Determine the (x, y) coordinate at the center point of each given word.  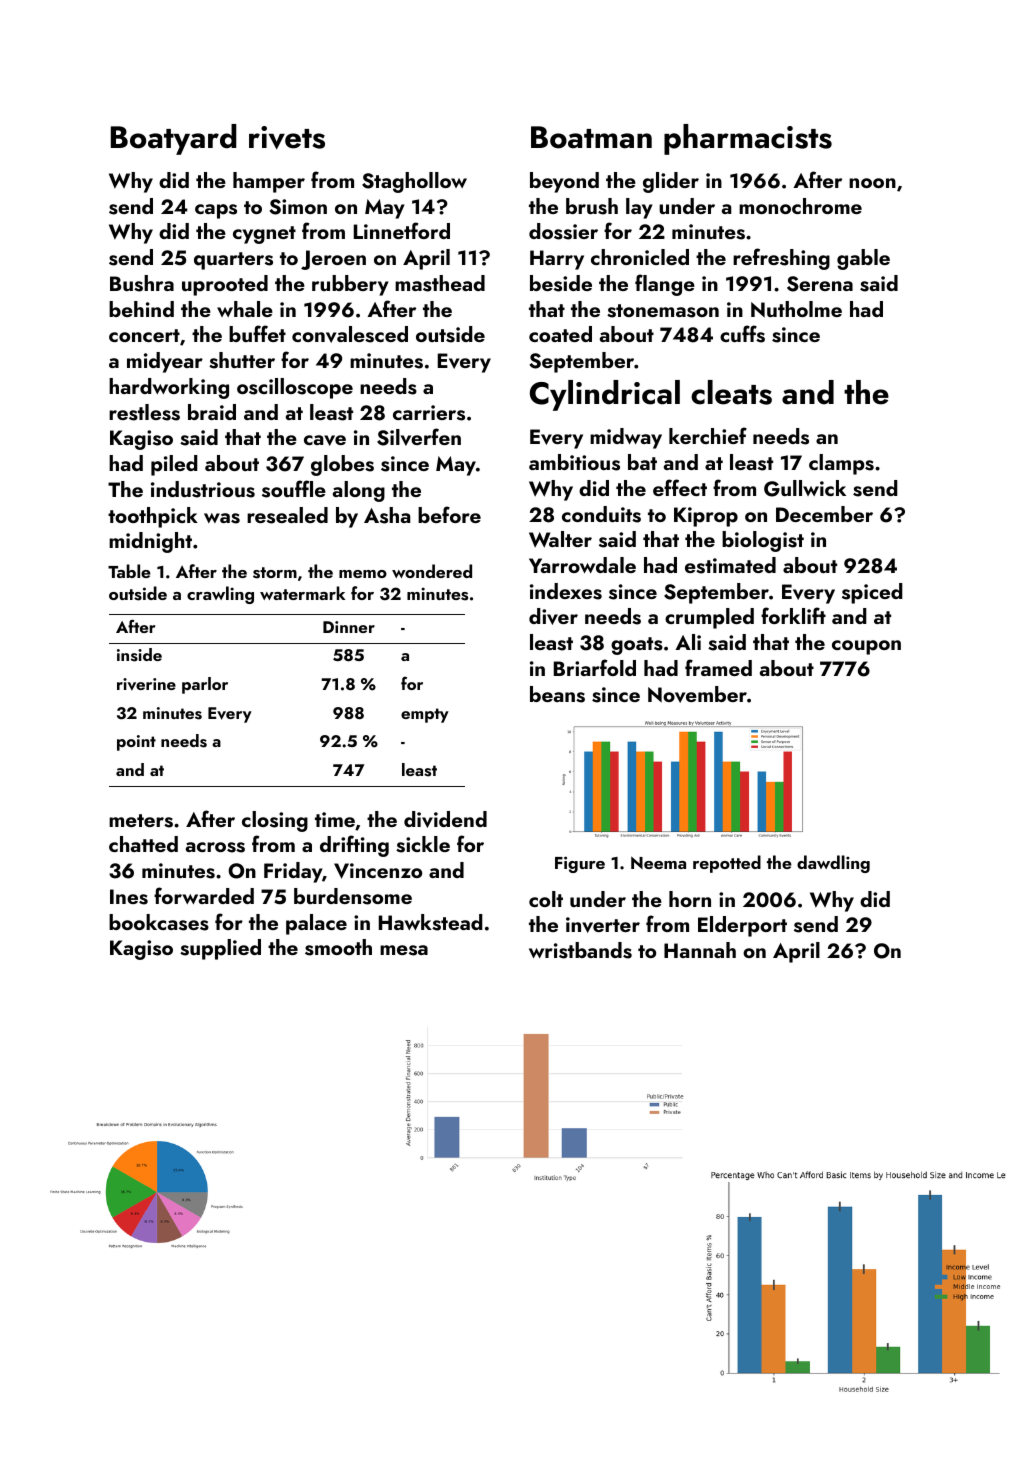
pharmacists (748, 139)
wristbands (580, 950)
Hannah (700, 950)
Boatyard (174, 139)
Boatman (591, 137)
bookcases (159, 922)
